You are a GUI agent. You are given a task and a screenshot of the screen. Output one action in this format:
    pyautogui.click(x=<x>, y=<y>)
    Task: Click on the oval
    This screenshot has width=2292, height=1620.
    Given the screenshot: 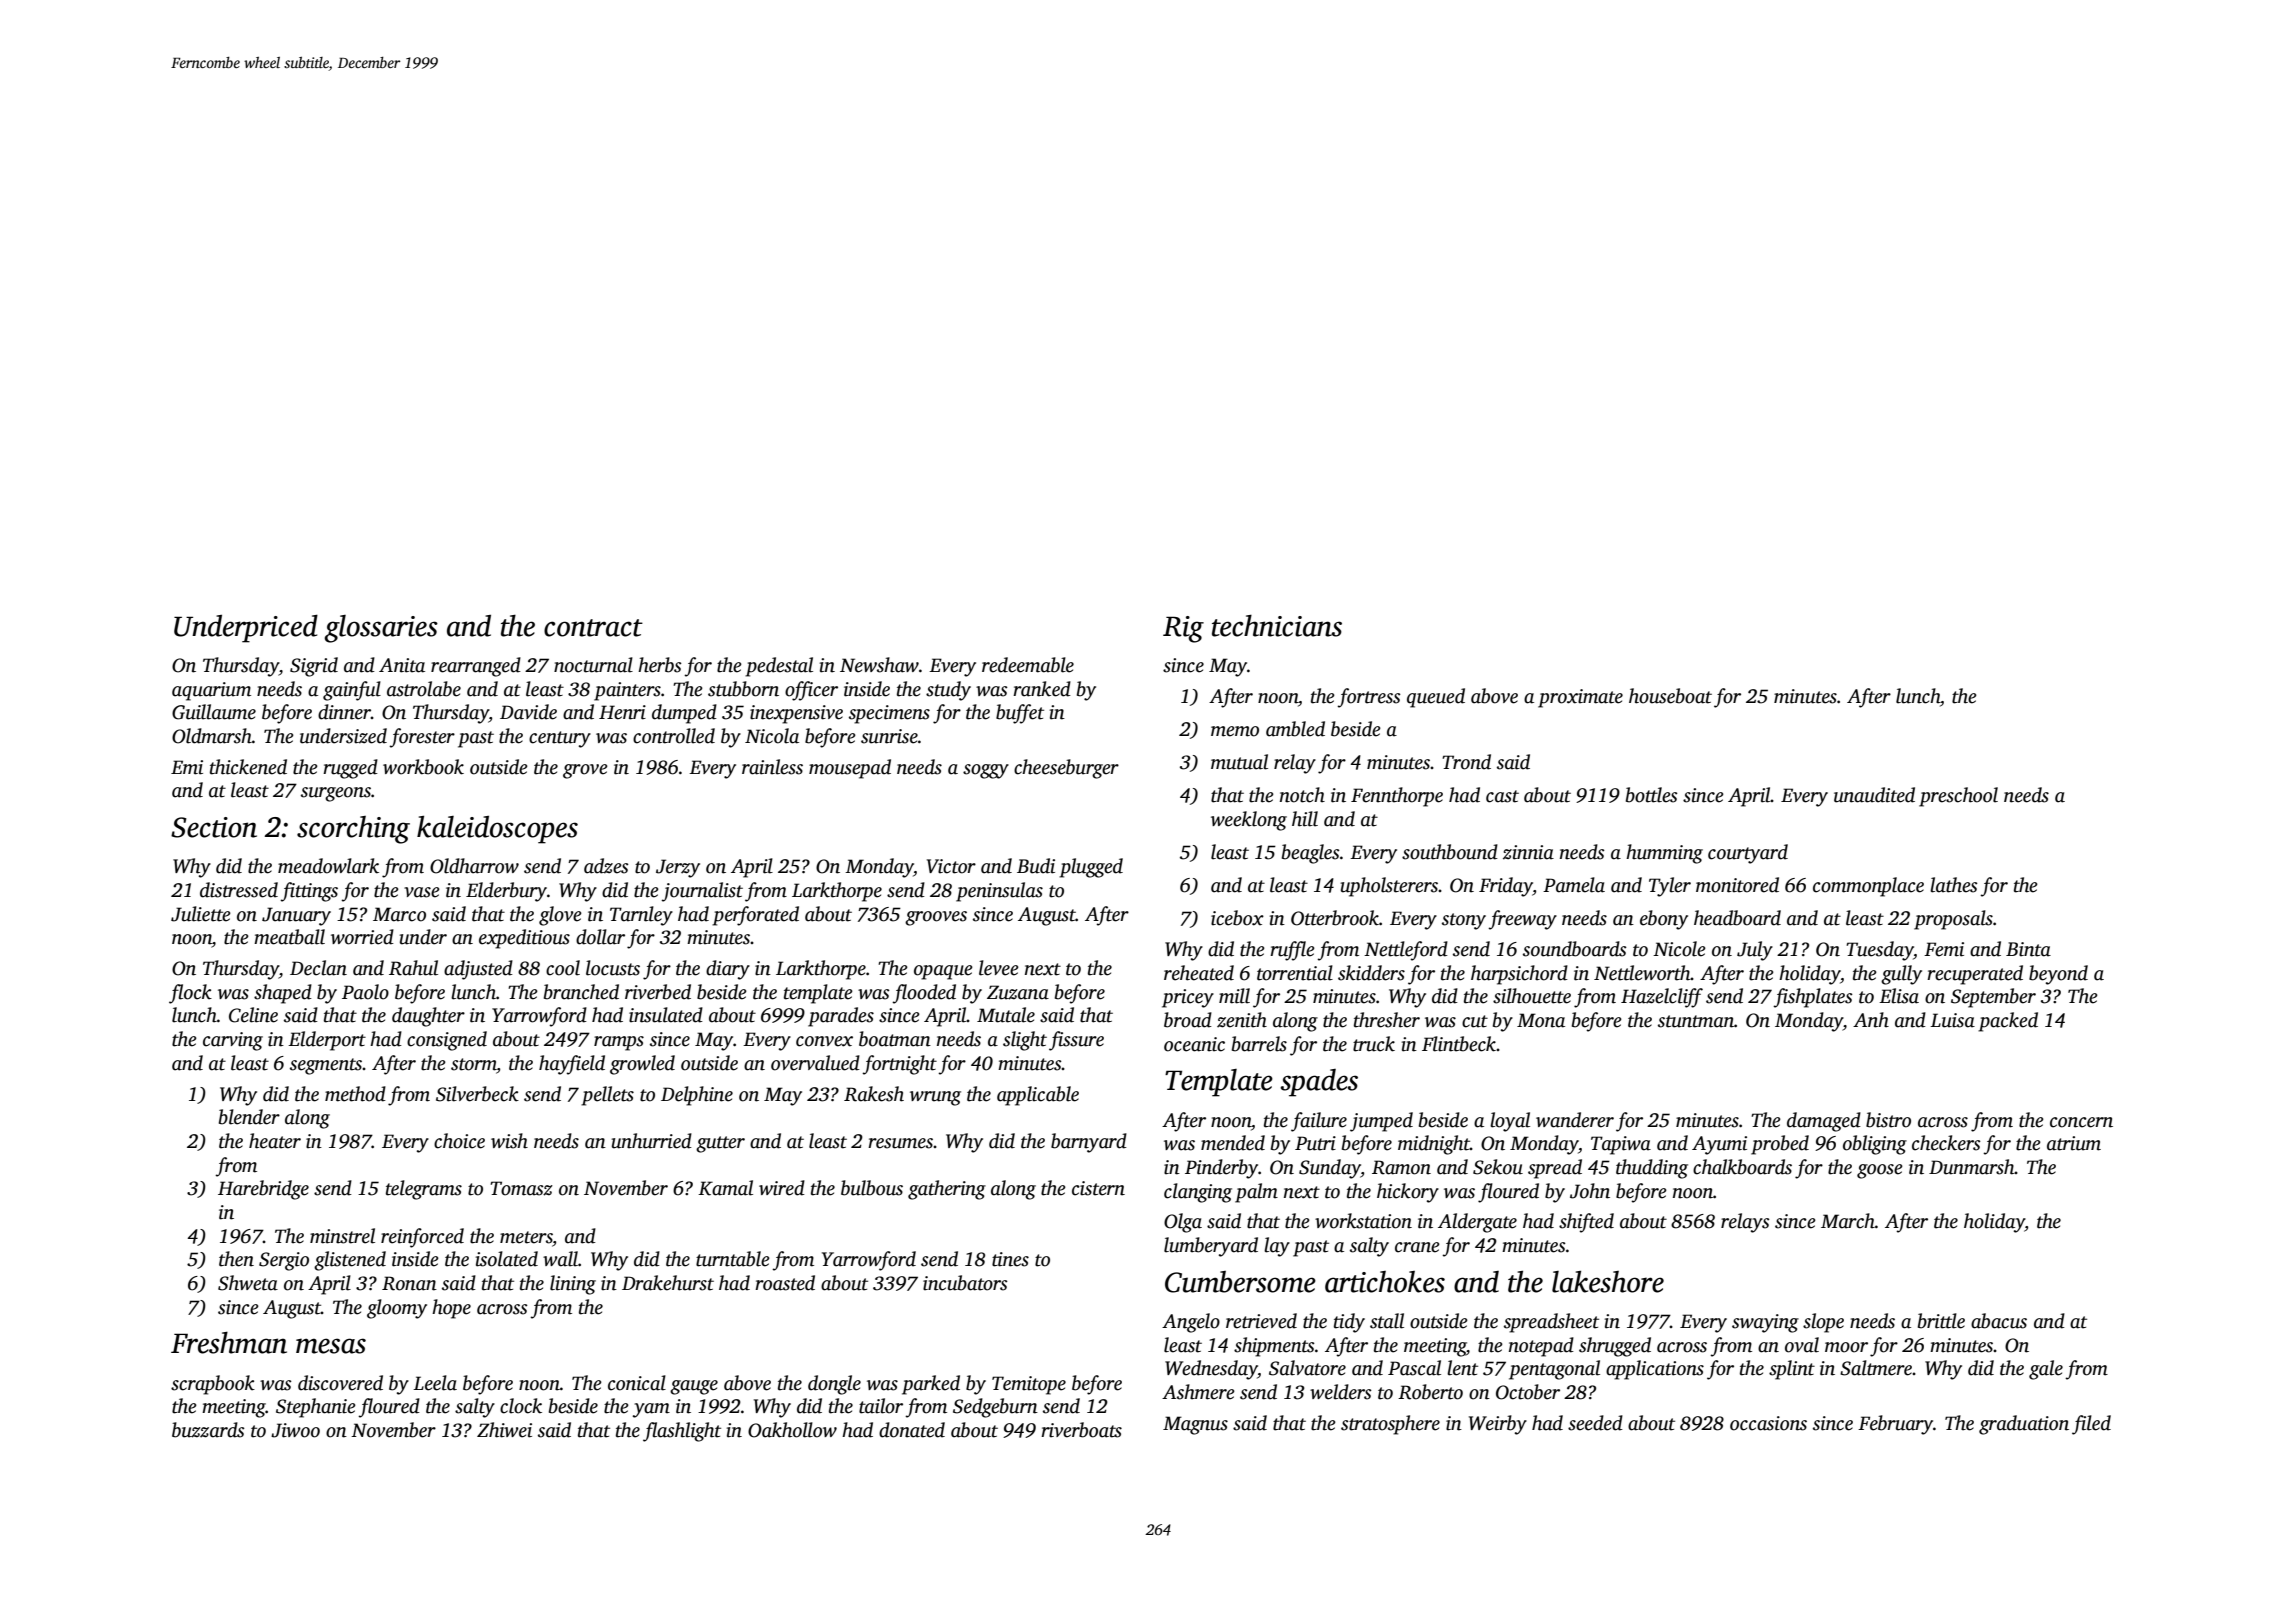 What is the action you would take?
    pyautogui.click(x=1802, y=1345)
